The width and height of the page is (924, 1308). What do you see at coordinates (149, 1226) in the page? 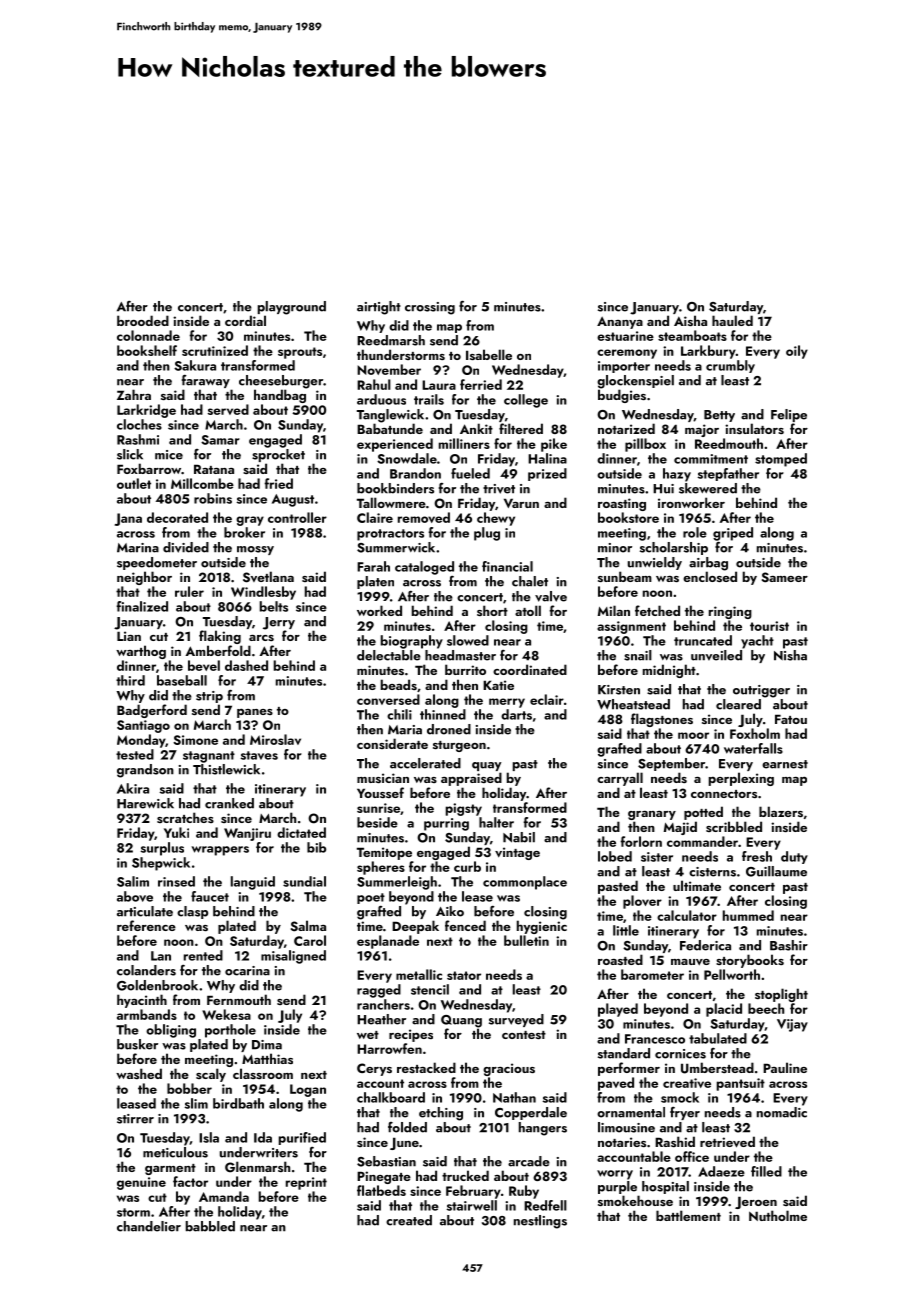
I see `chandelier` at bounding box center [149, 1226].
